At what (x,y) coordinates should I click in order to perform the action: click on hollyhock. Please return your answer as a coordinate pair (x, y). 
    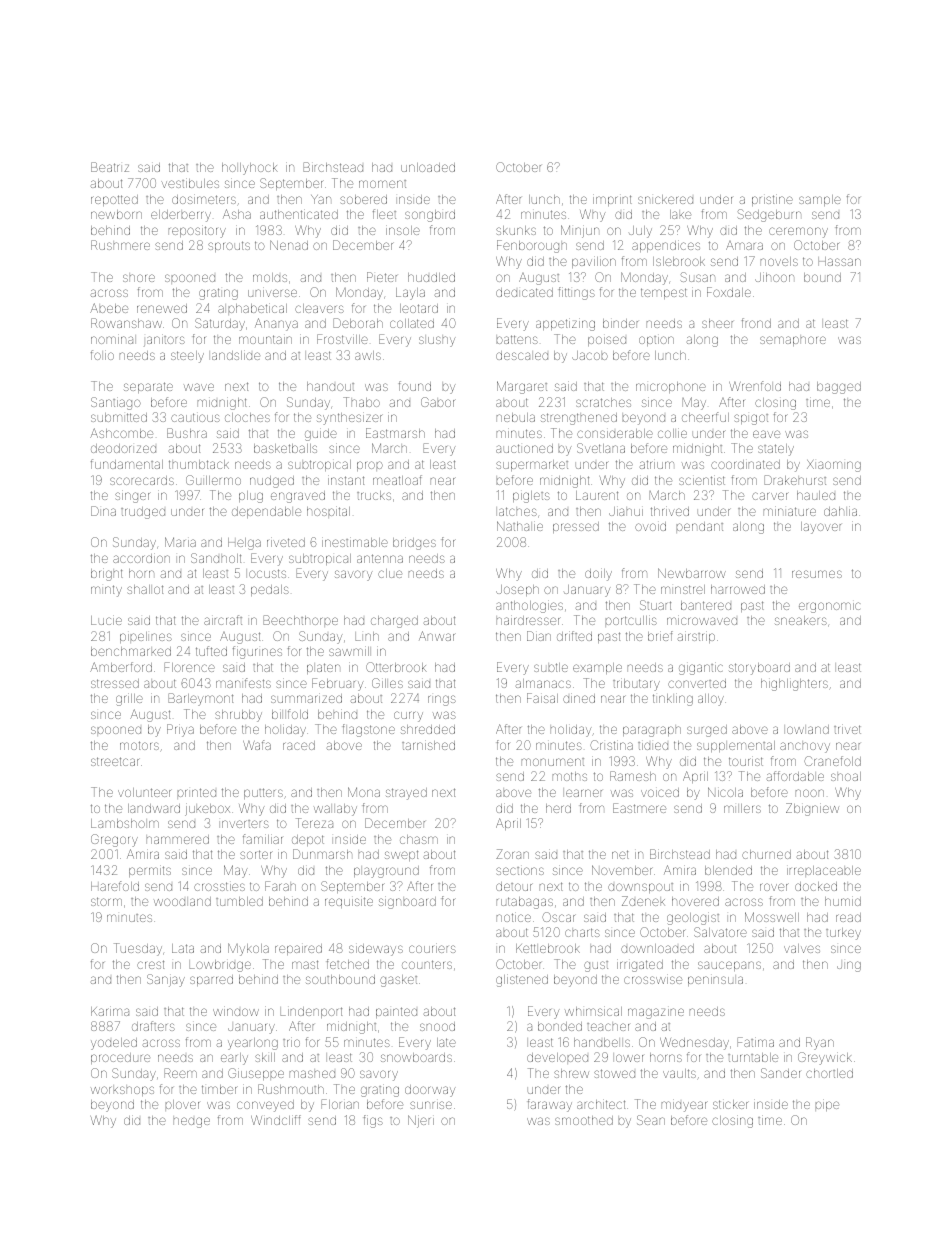
    Looking at the image, I should click on (250, 169).
